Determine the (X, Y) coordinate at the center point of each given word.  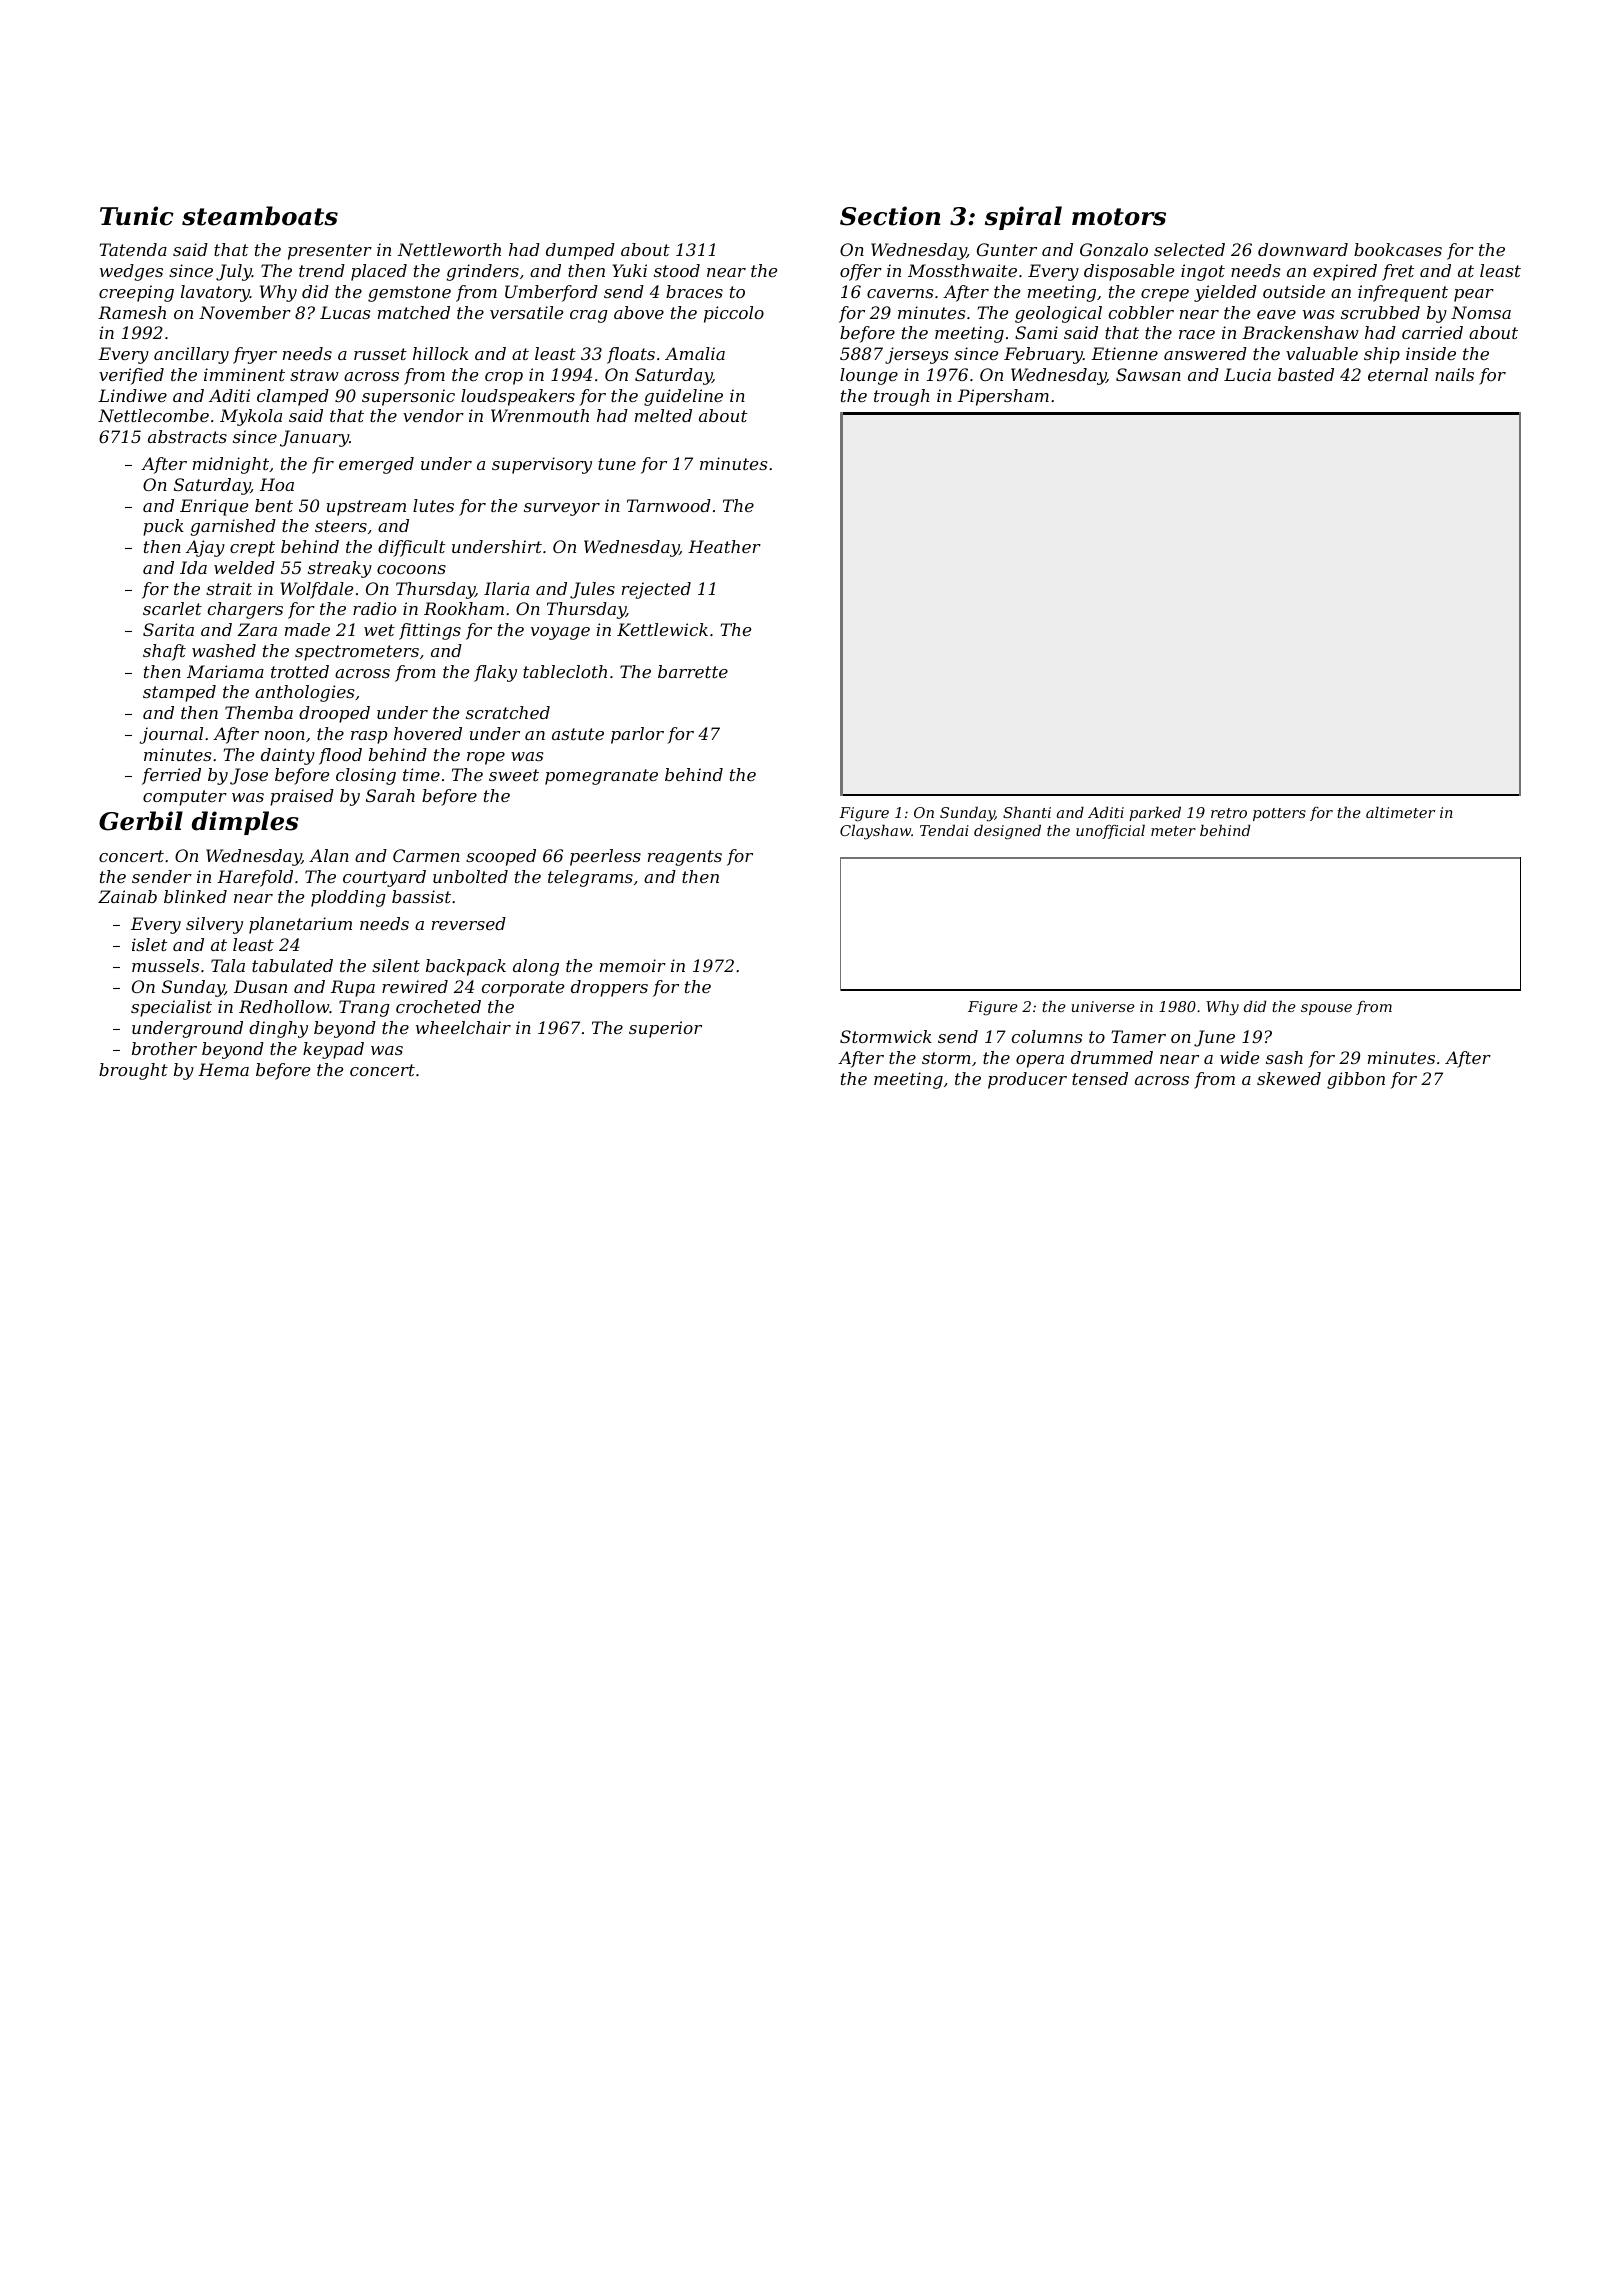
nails (1454, 374)
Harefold (255, 878)
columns (1047, 1036)
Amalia (695, 353)
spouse (1326, 1009)
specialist (171, 1008)
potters (1279, 814)
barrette (693, 671)
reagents (685, 858)
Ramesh (132, 312)
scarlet (172, 608)
